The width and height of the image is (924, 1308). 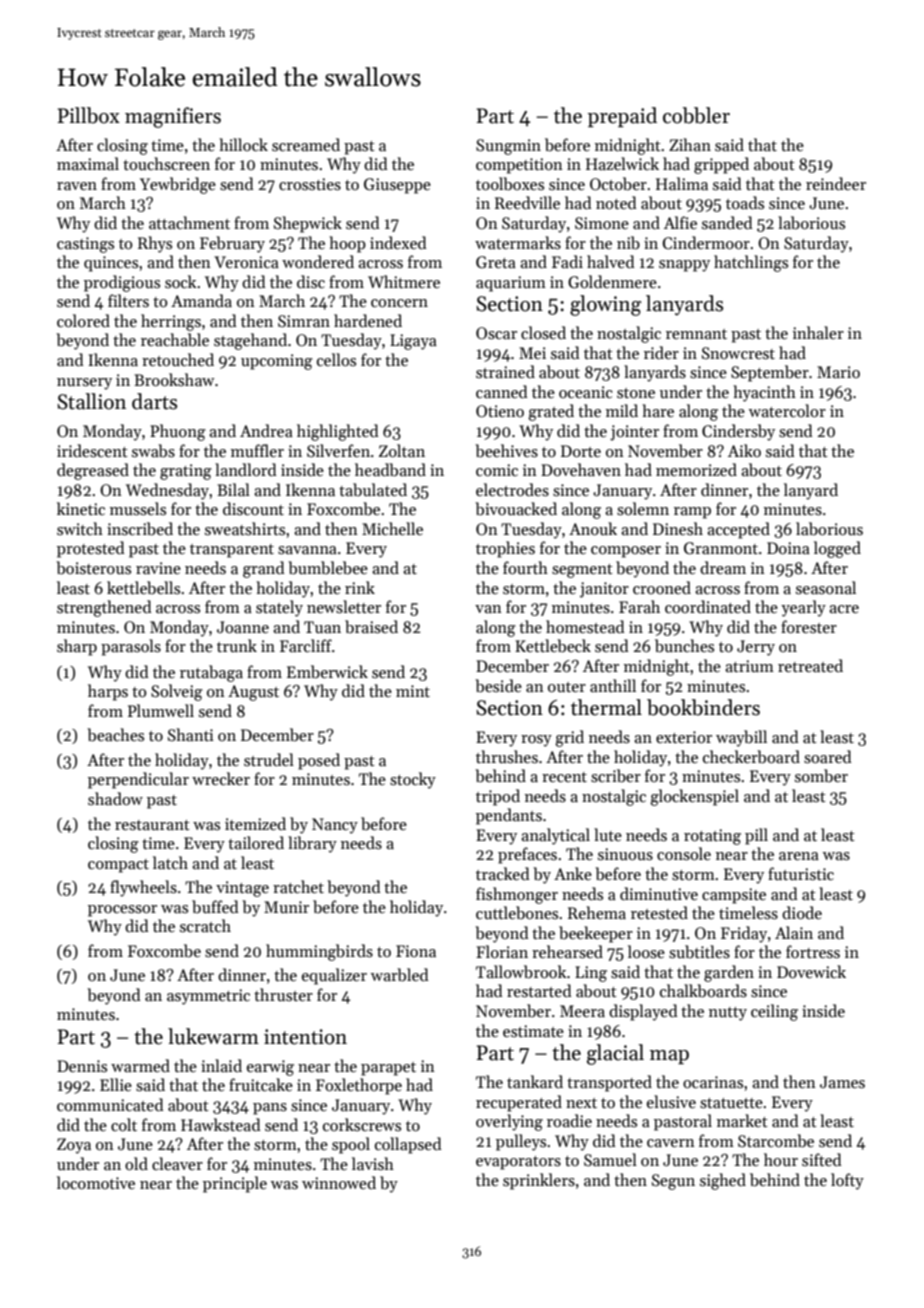 I want to click on iridescent, so click(x=92, y=451).
